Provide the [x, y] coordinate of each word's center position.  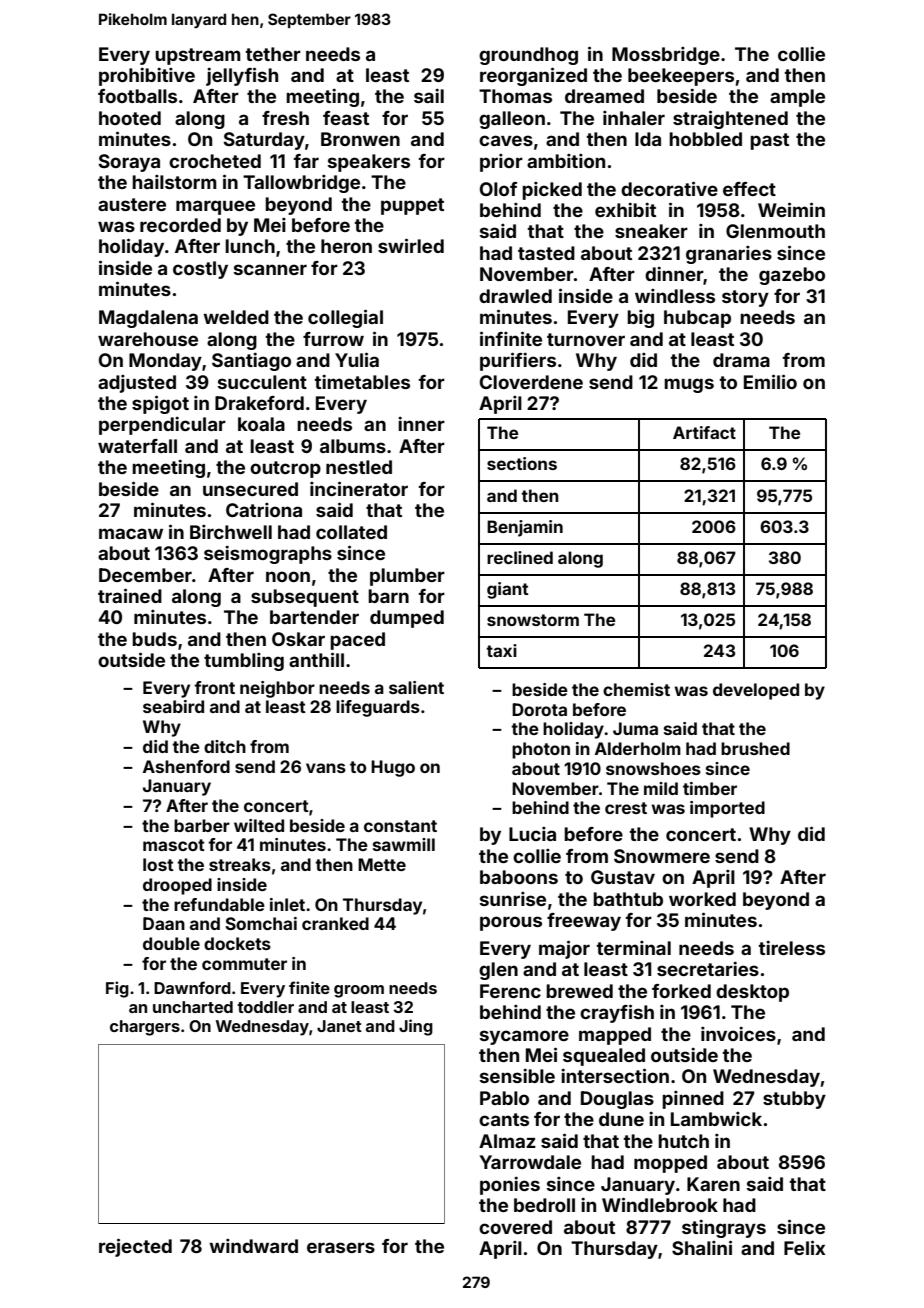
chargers [145, 1028]
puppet [412, 206]
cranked [335, 923]
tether [273, 54]
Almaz [507, 1141]
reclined [520, 557]
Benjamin [525, 528]
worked [702, 899]
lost [158, 864]
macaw [131, 533]
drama [741, 360]
